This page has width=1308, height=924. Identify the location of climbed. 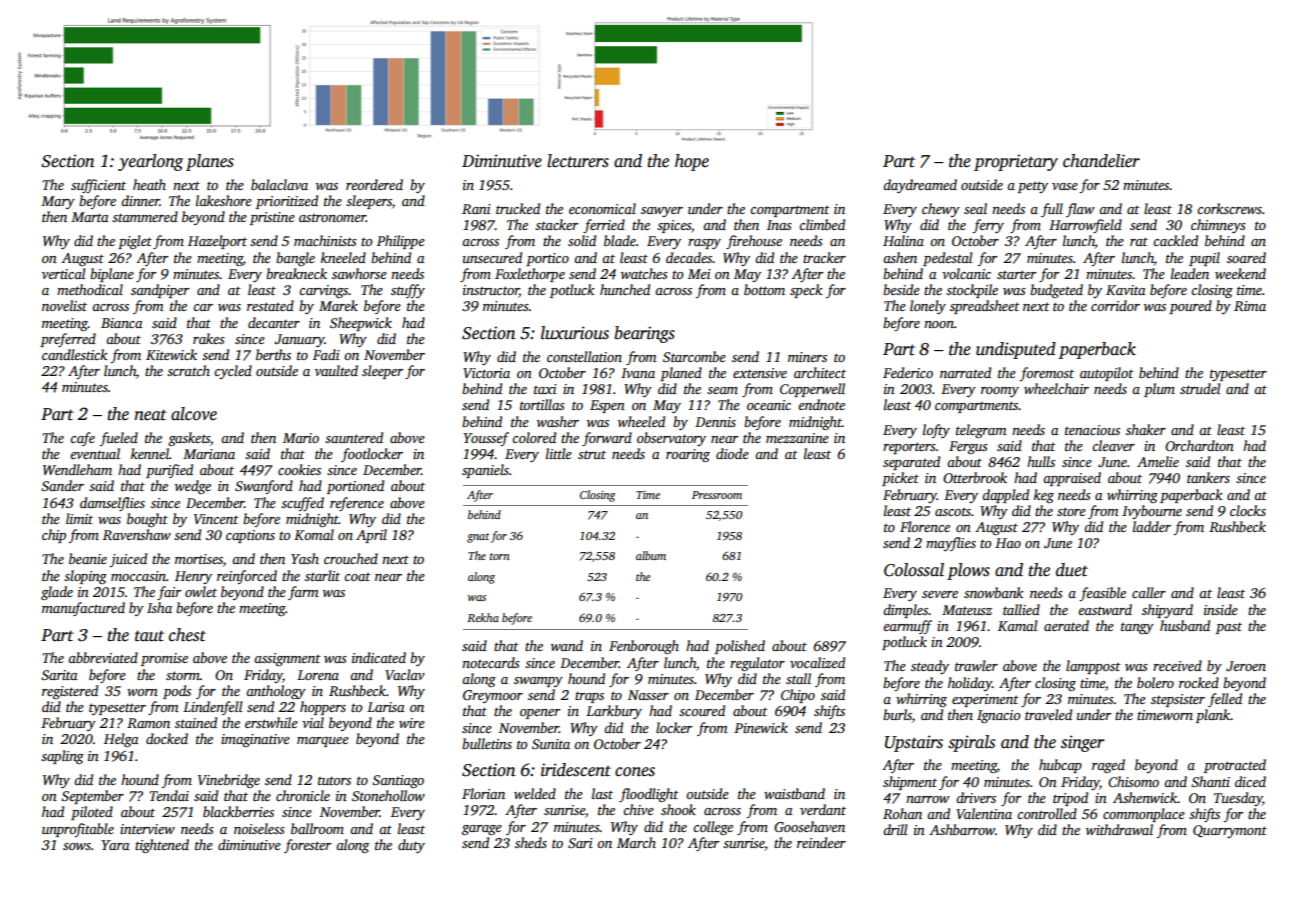
(822, 224).
